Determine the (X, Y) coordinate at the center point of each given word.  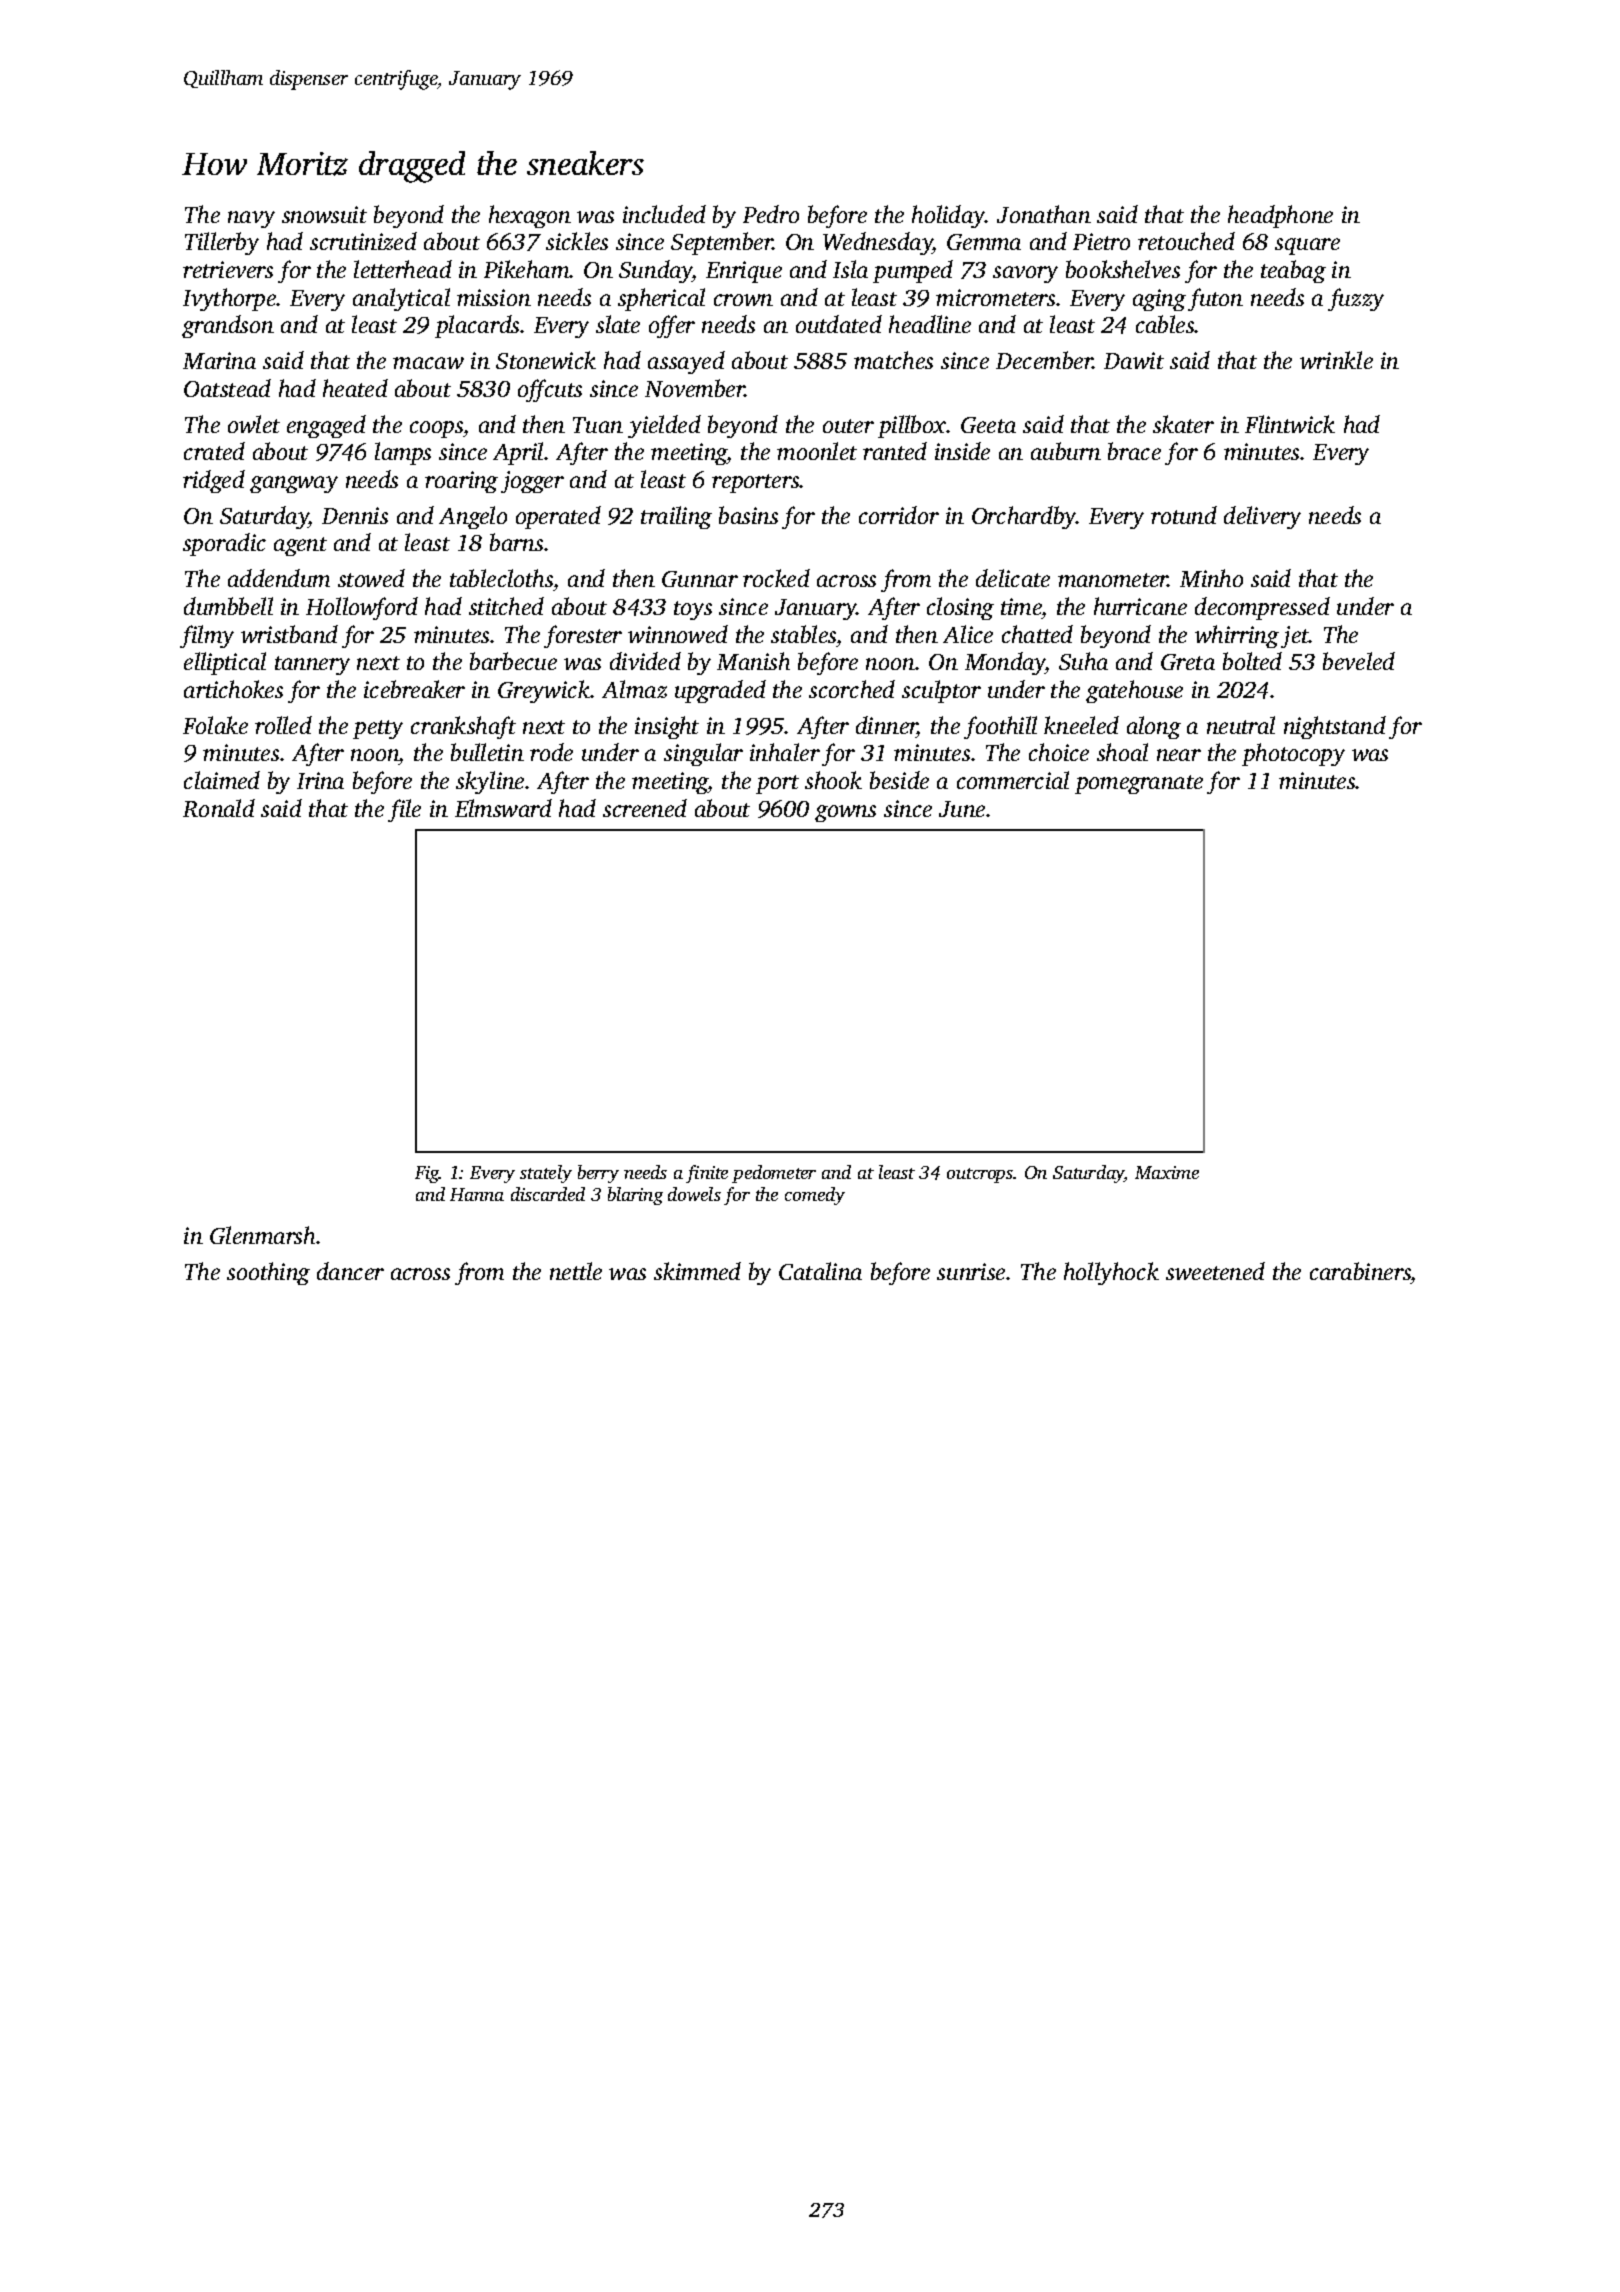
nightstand (1335, 727)
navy (251, 219)
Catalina (820, 1271)
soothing (268, 1273)
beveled (1359, 661)
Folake (215, 725)
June (962, 809)
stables (803, 634)
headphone (1280, 216)
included (664, 214)
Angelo (473, 517)
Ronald (219, 808)
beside (899, 780)
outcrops (980, 1175)
